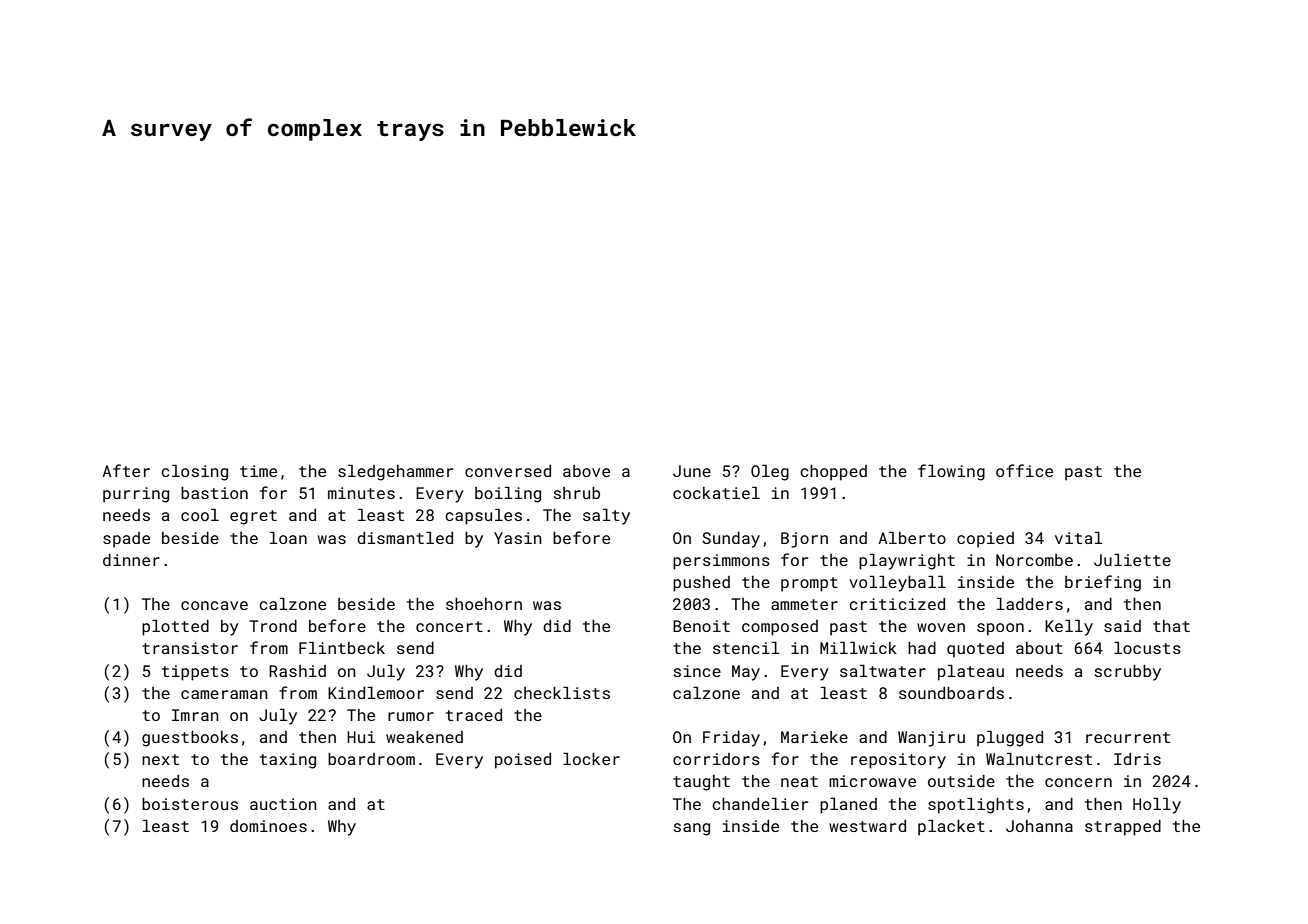 Image resolution: width=1308 pixels, height=924 pixels. Describe the element at coordinates (586, 471) in the screenshot. I see `above` at that location.
